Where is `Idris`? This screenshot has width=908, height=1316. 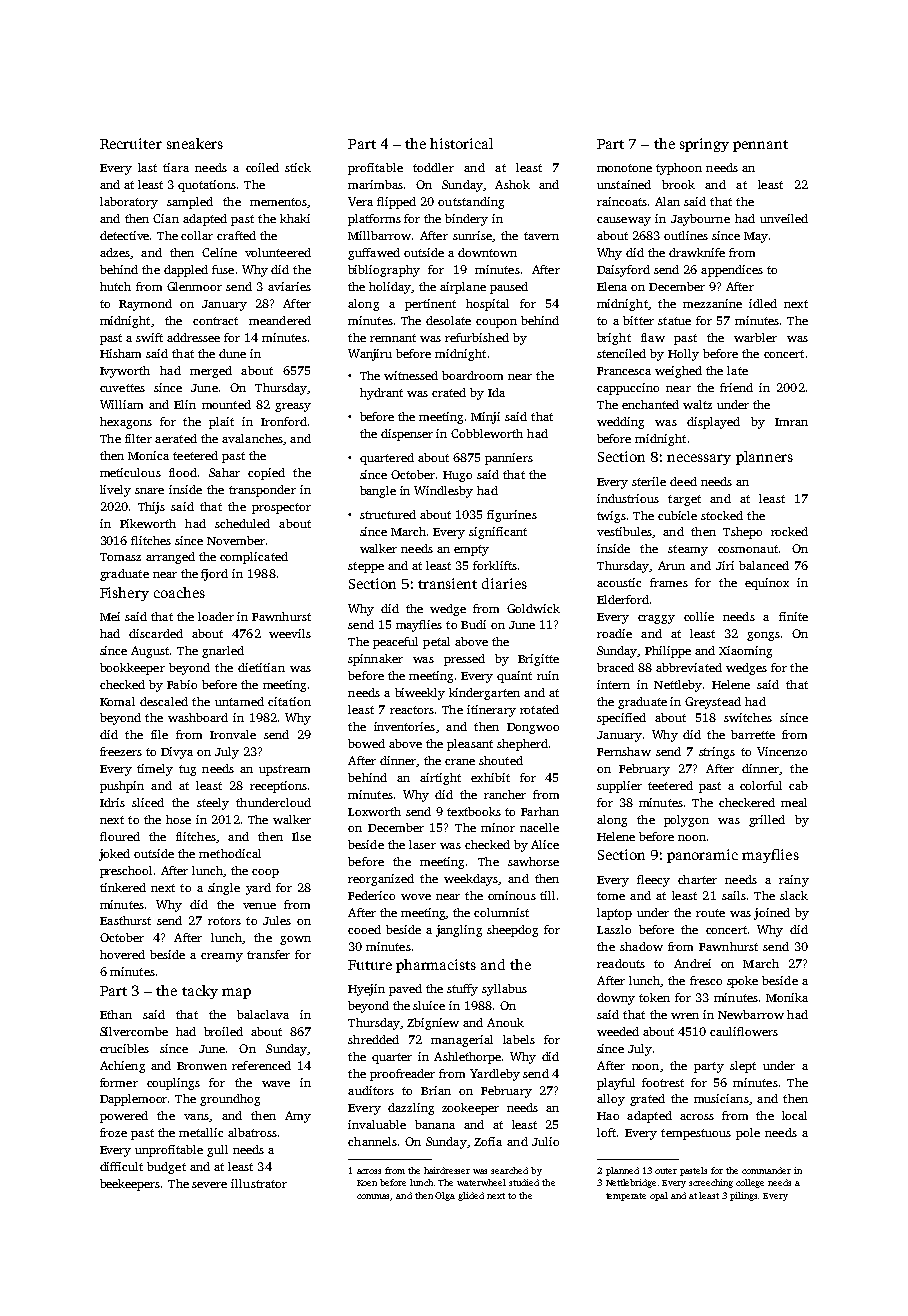
Idris is located at coordinates (112, 802).
